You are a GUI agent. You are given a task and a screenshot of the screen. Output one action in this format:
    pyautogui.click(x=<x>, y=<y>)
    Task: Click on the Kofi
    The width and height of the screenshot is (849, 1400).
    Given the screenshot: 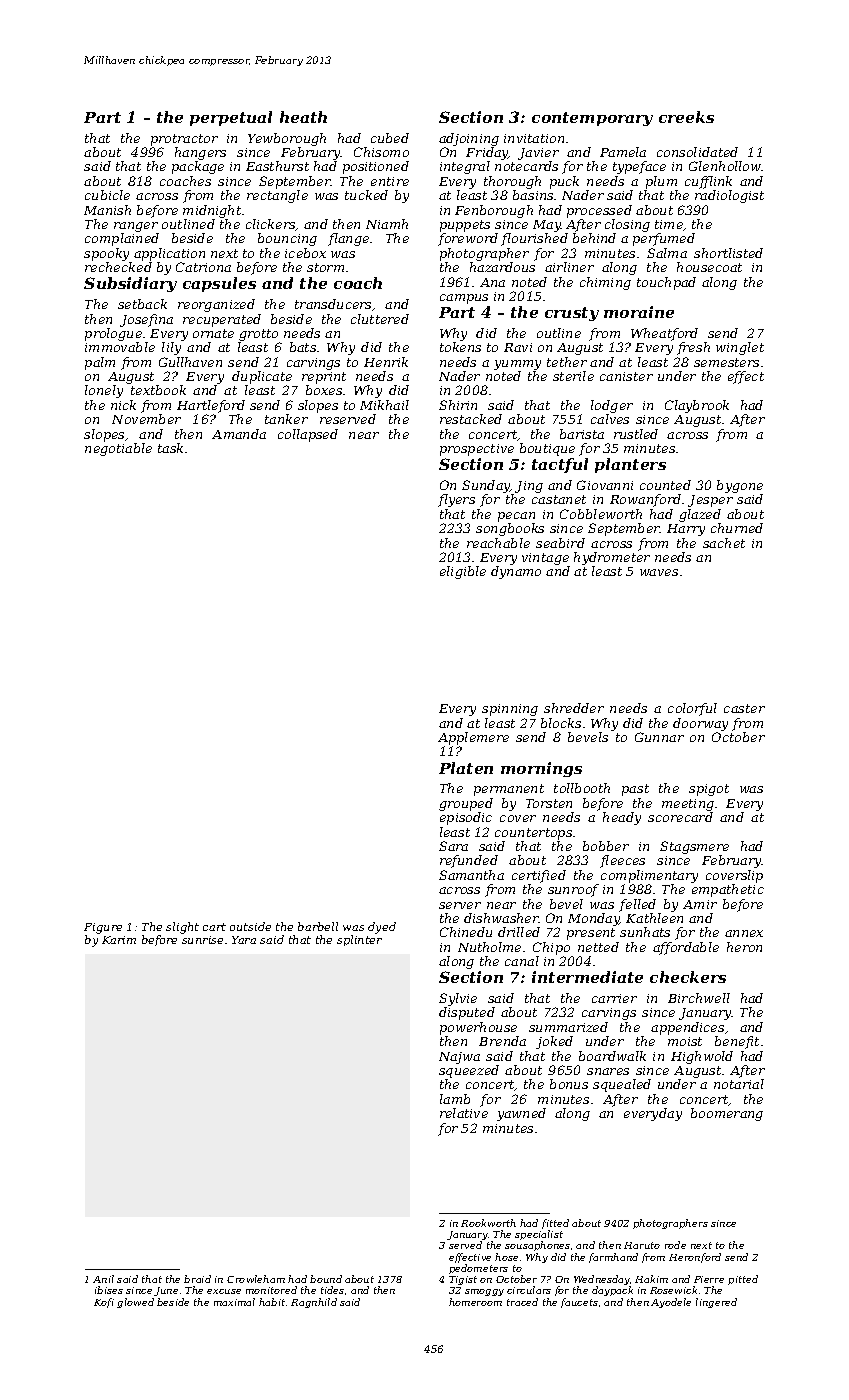 What is the action you would take?
    pyautogui.click(x=104, y=1303)
